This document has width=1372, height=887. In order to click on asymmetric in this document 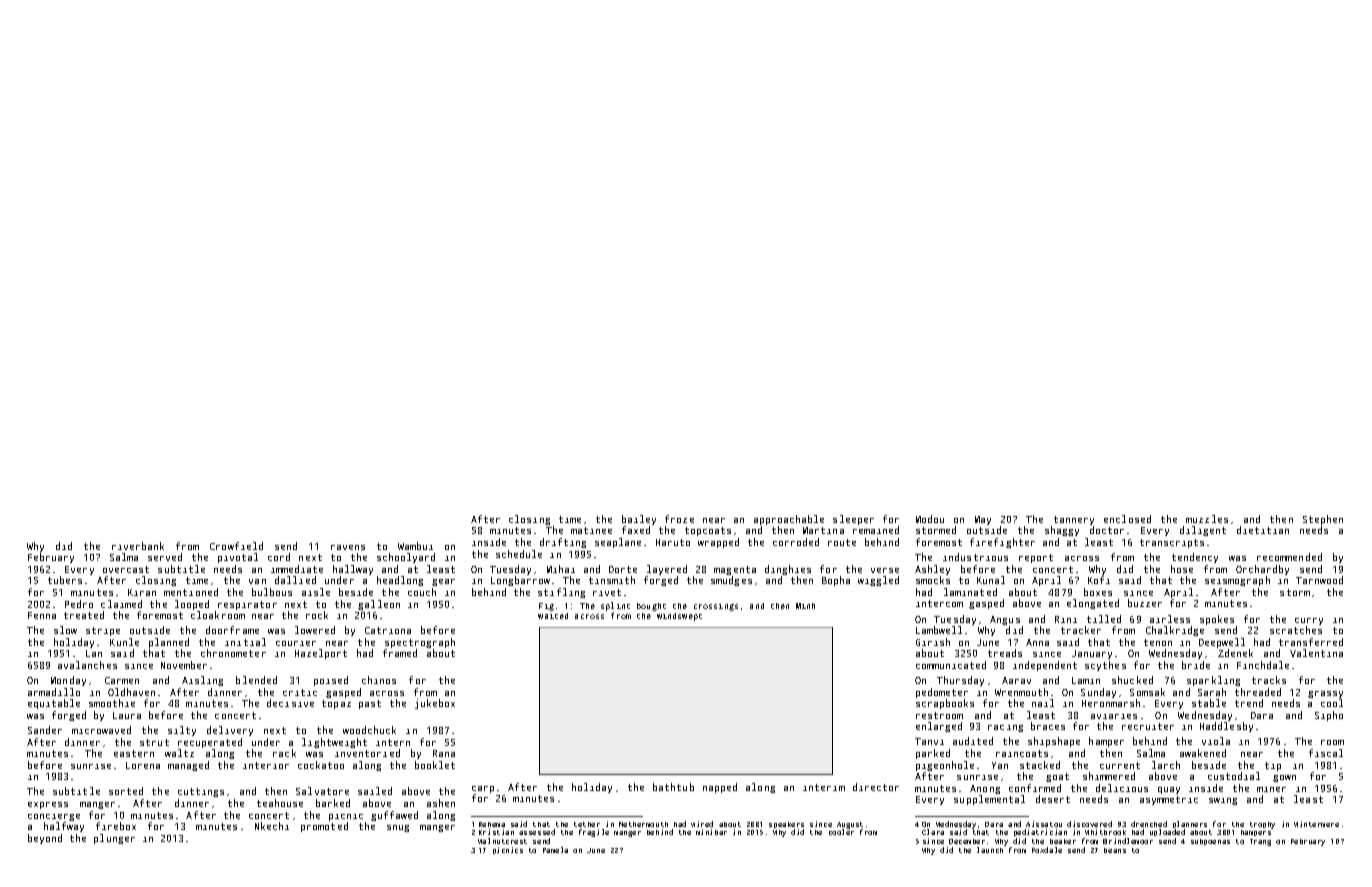, I will do `click(1169, 800)`.
